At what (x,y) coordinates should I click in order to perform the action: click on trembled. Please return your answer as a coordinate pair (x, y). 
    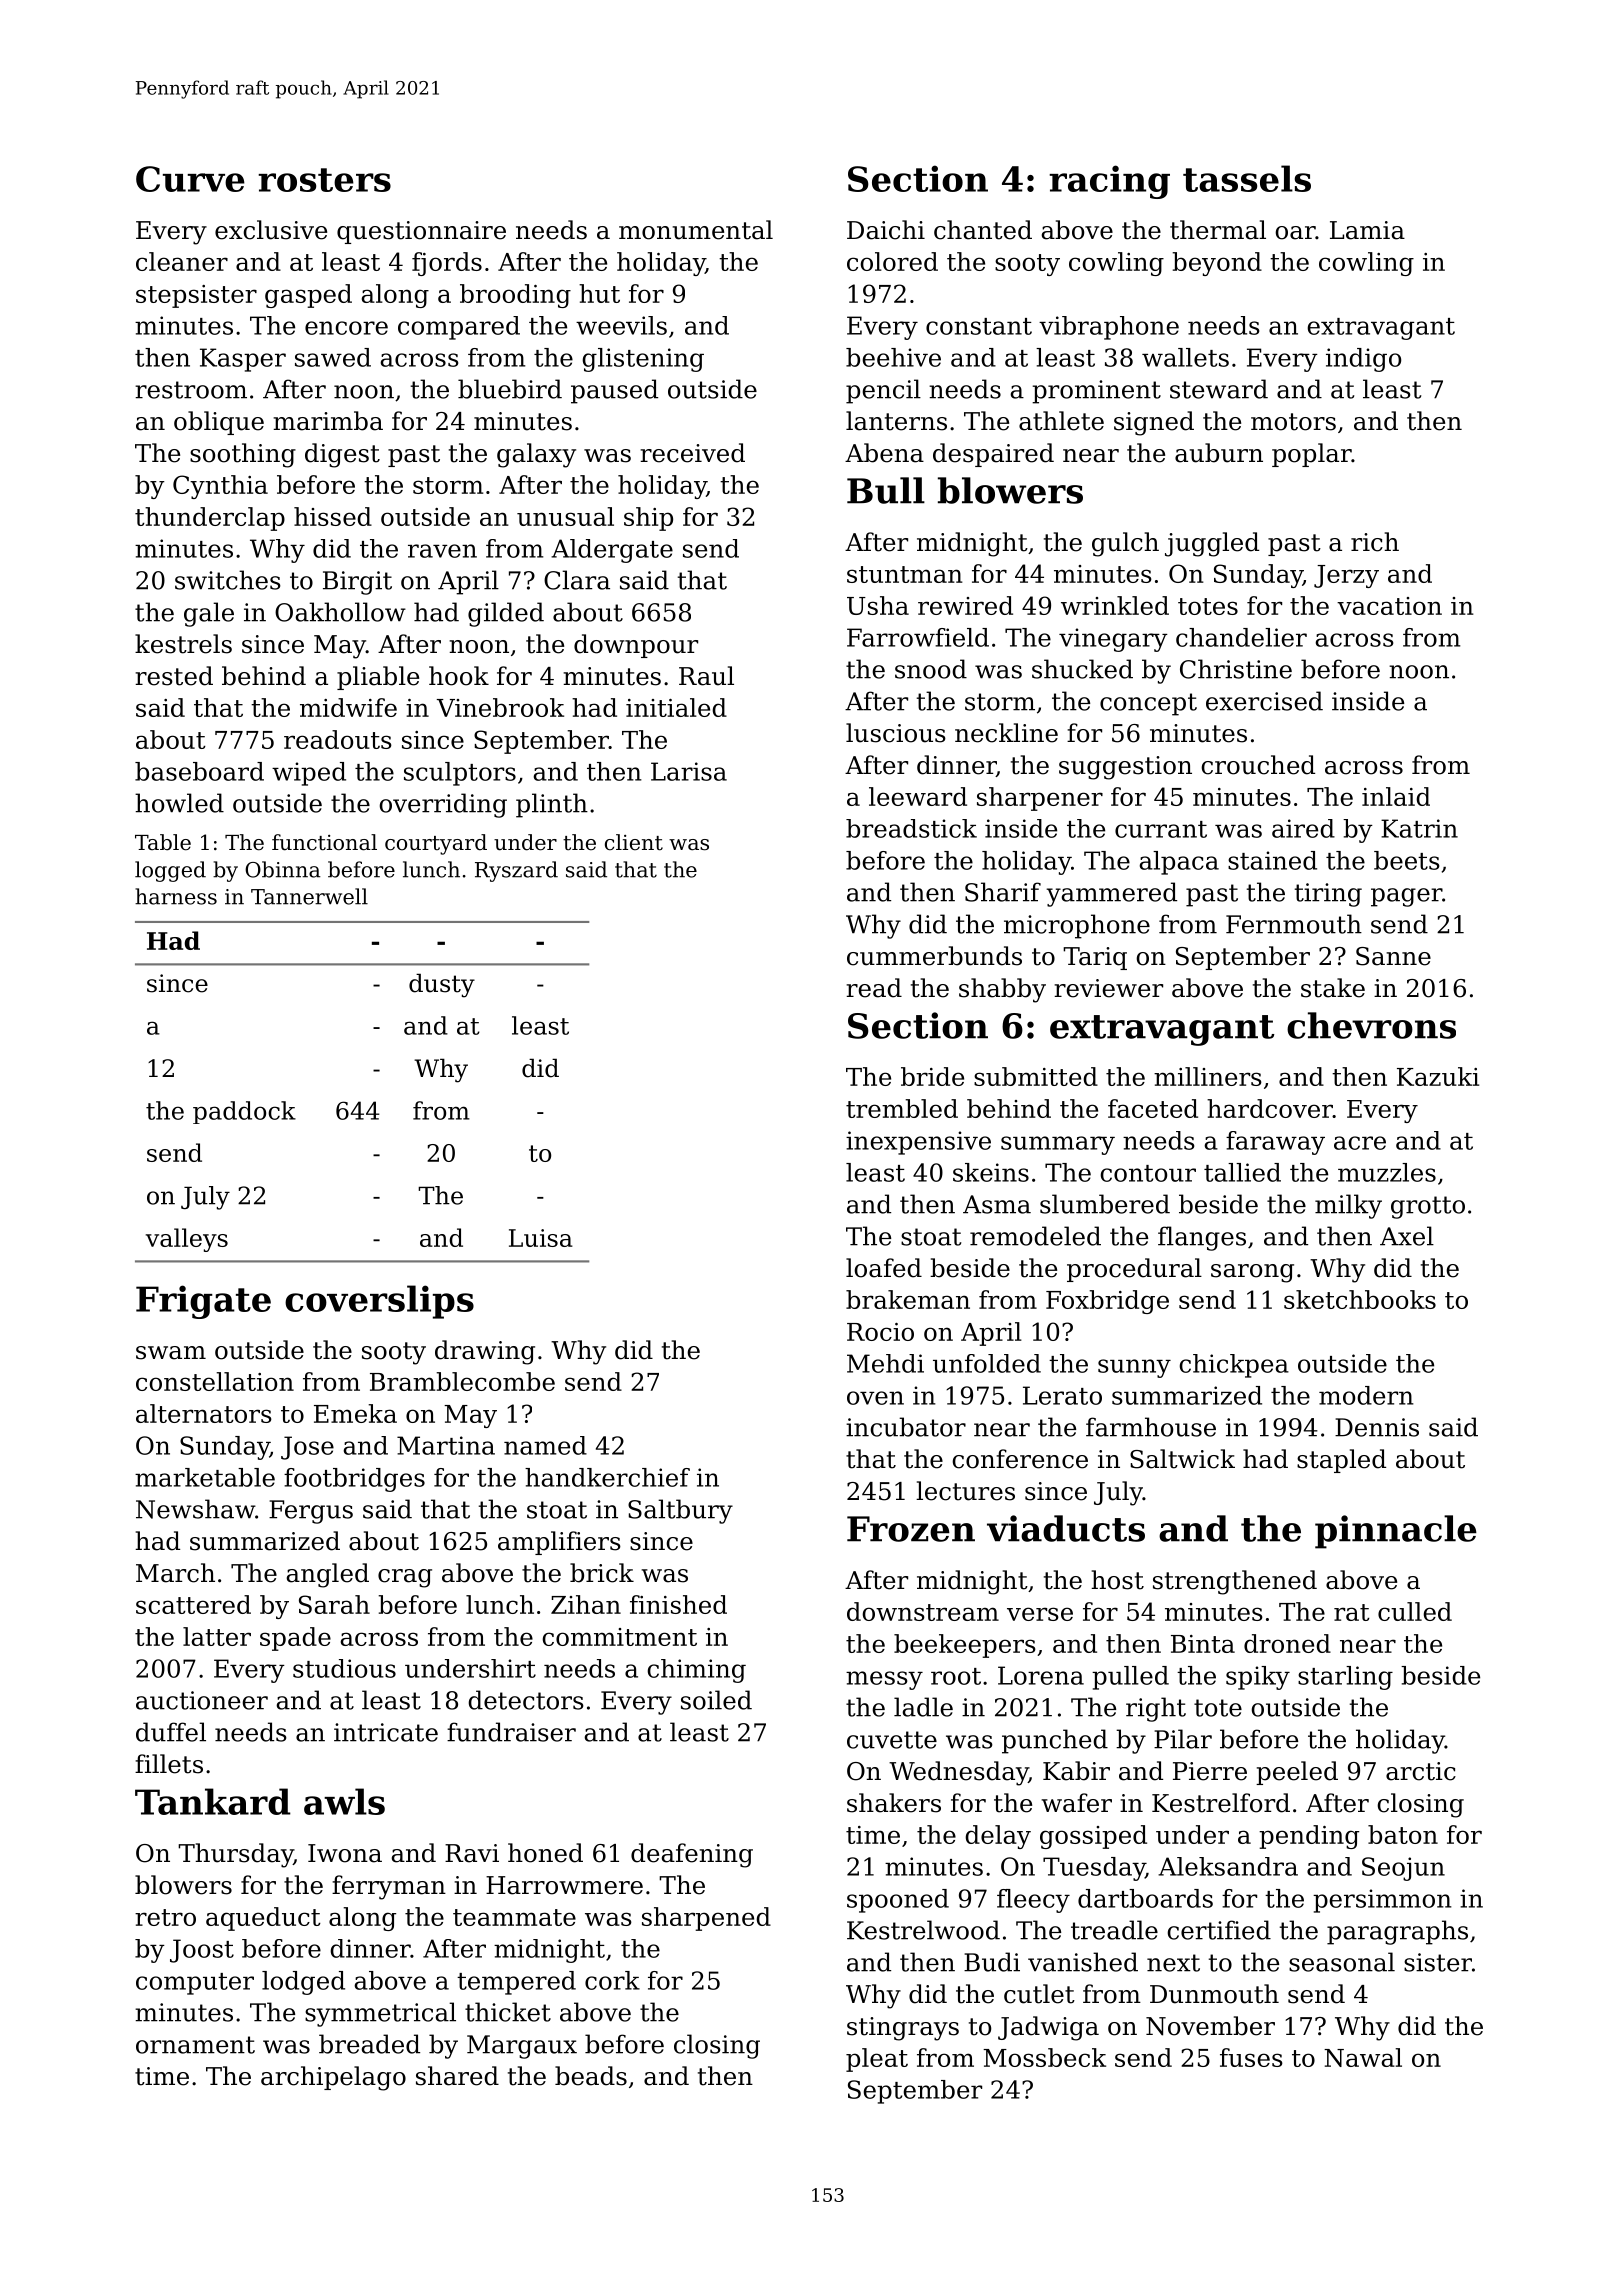
    Looking at the image, I should click on (902, 1108).
